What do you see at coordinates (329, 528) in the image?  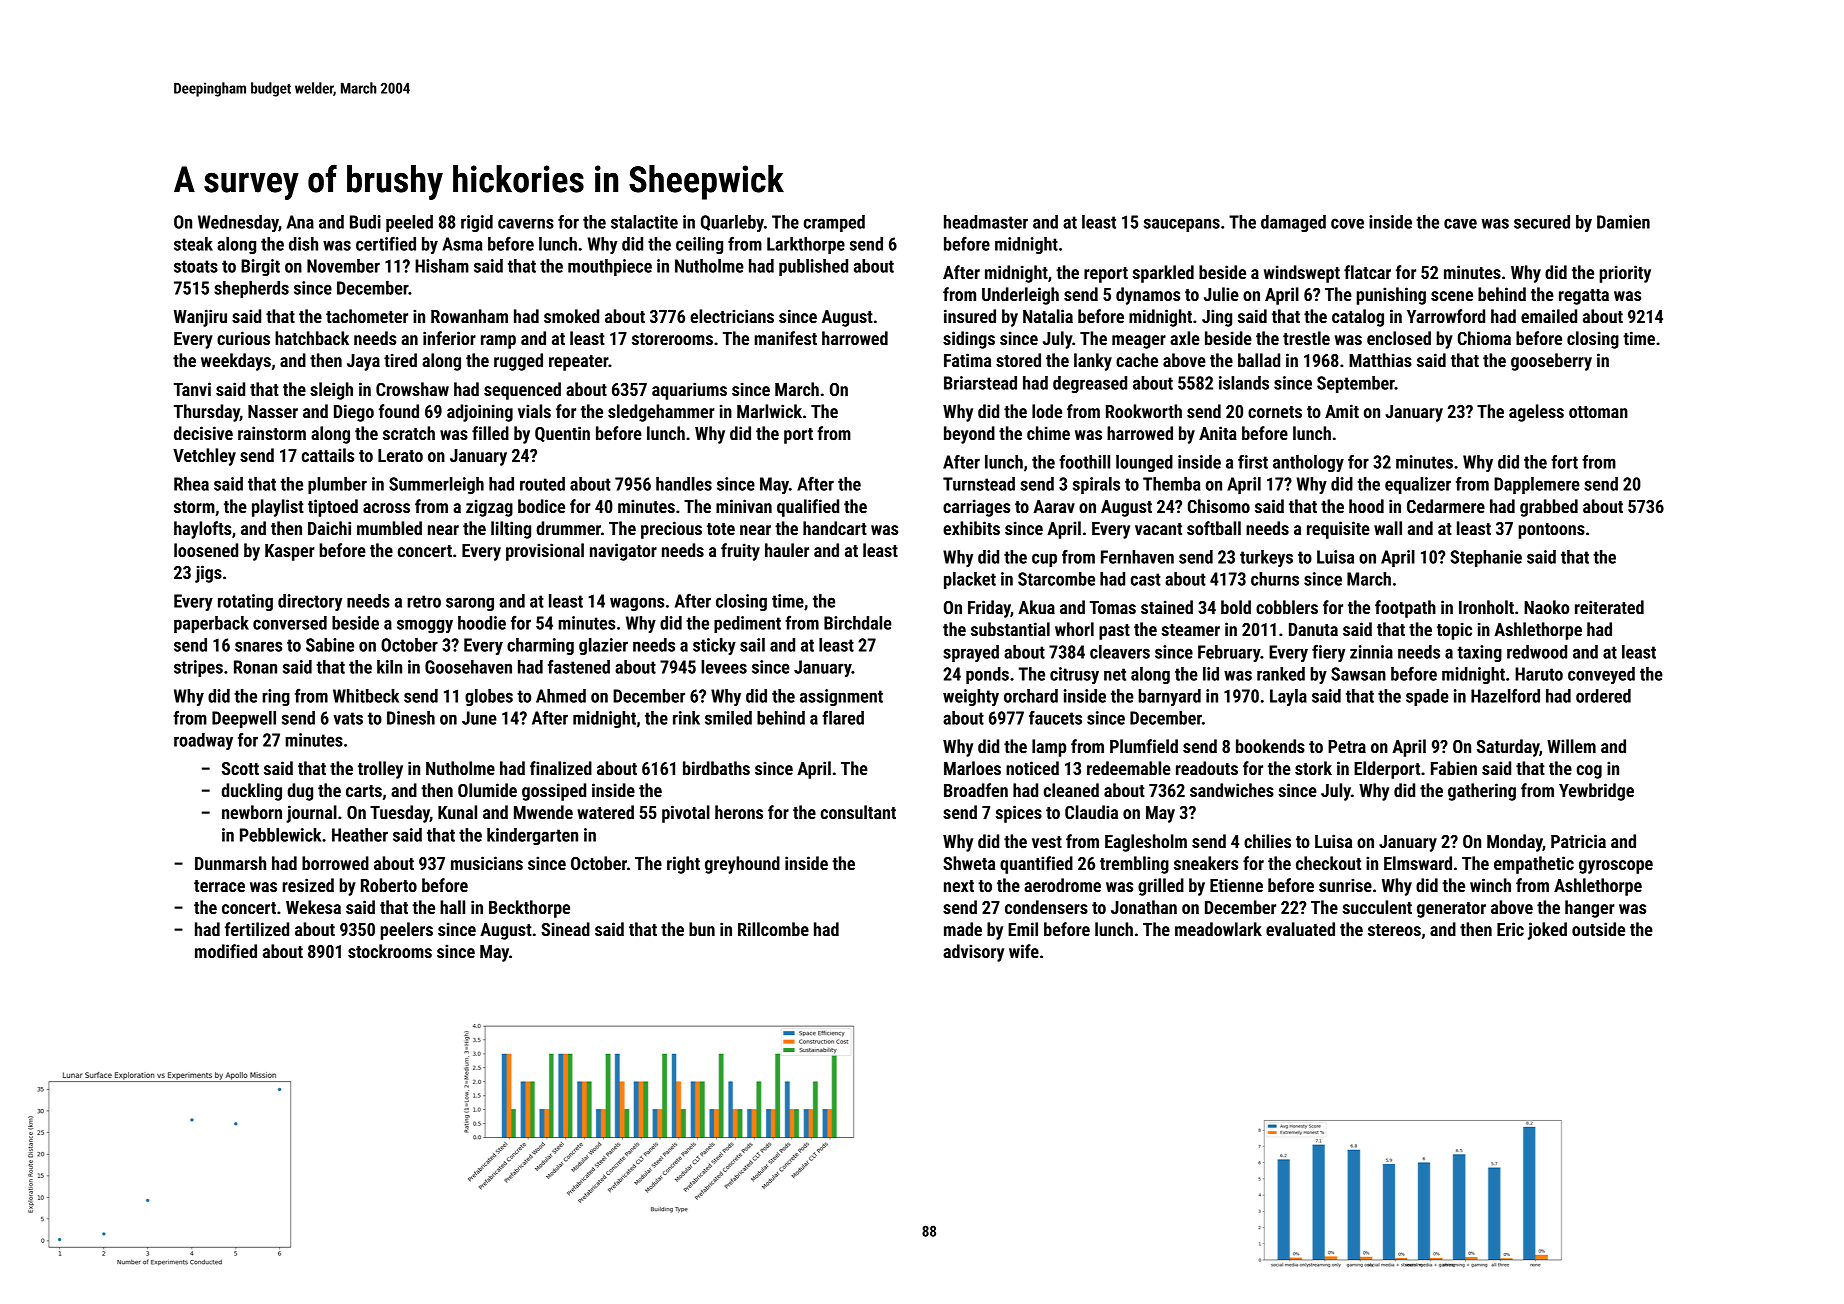 I see `Daichi` at bounding box center [329, 528].
